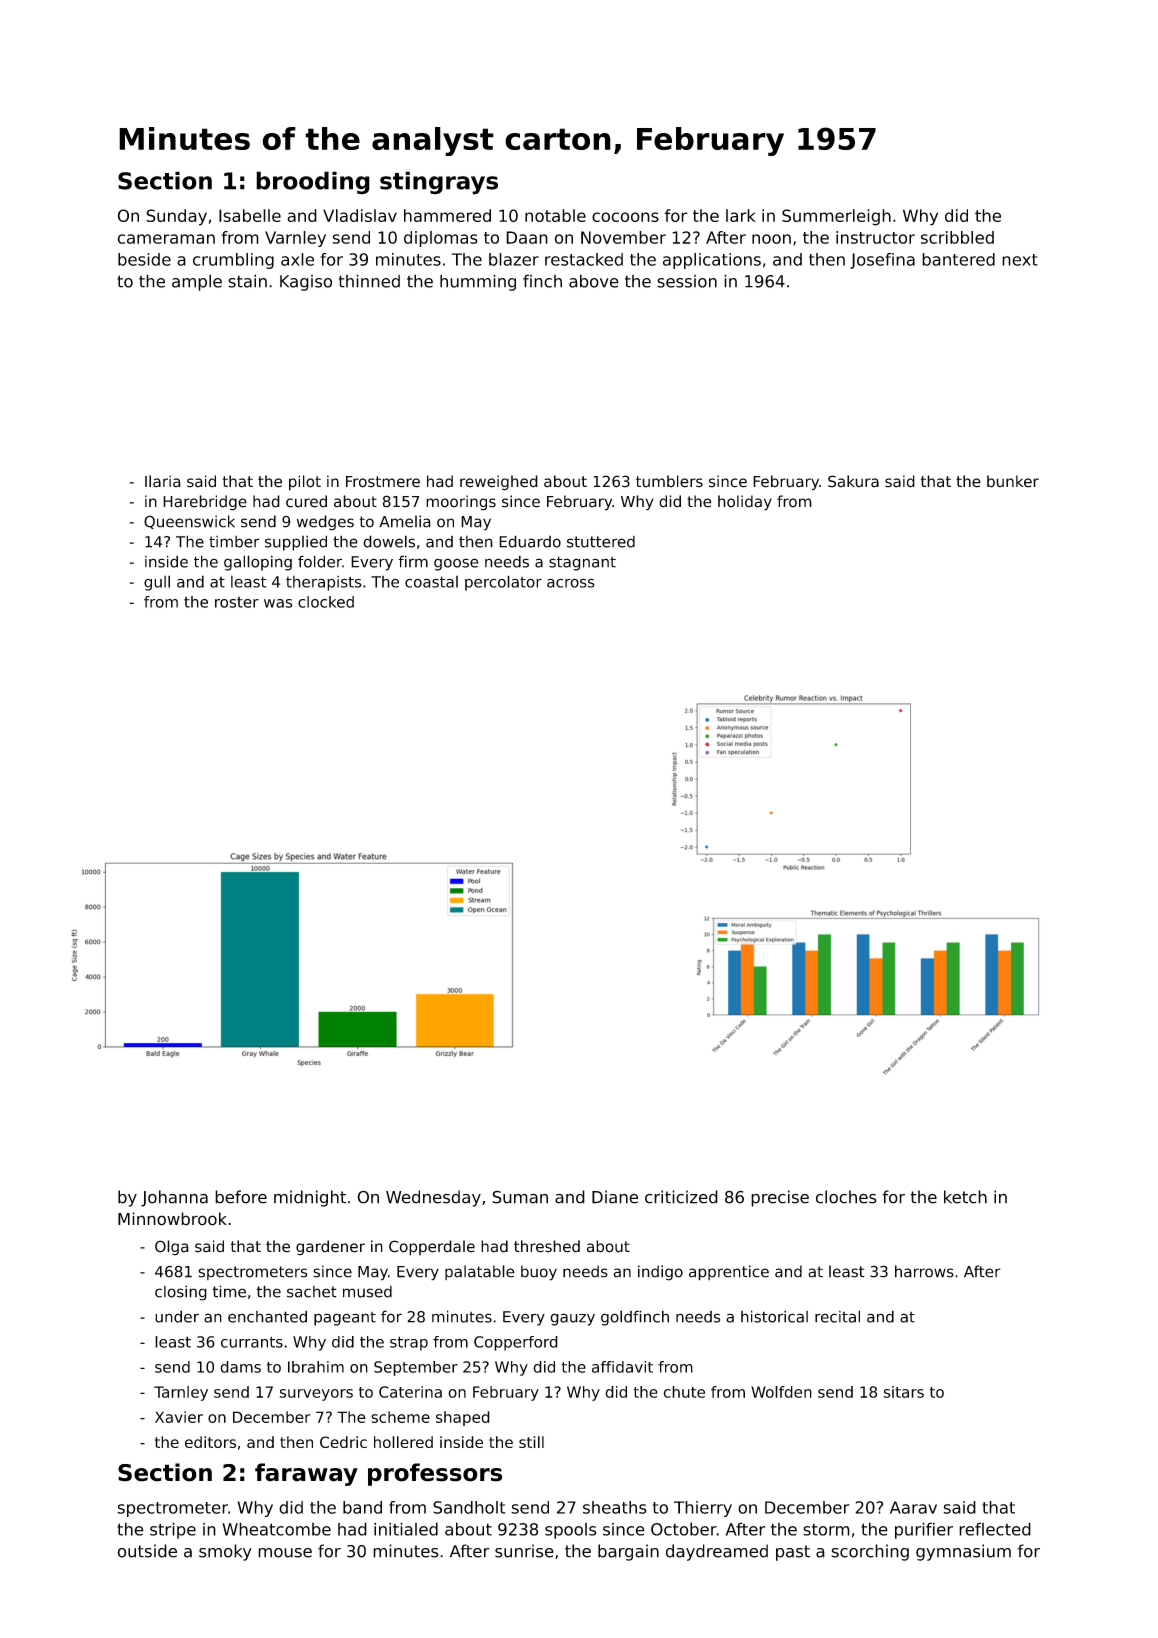 The width and height of the page is (1158, 1638). What do you see at coordinates (628, 1552) in the page?
I see `bargain` at bounding box center [628, 1552].
